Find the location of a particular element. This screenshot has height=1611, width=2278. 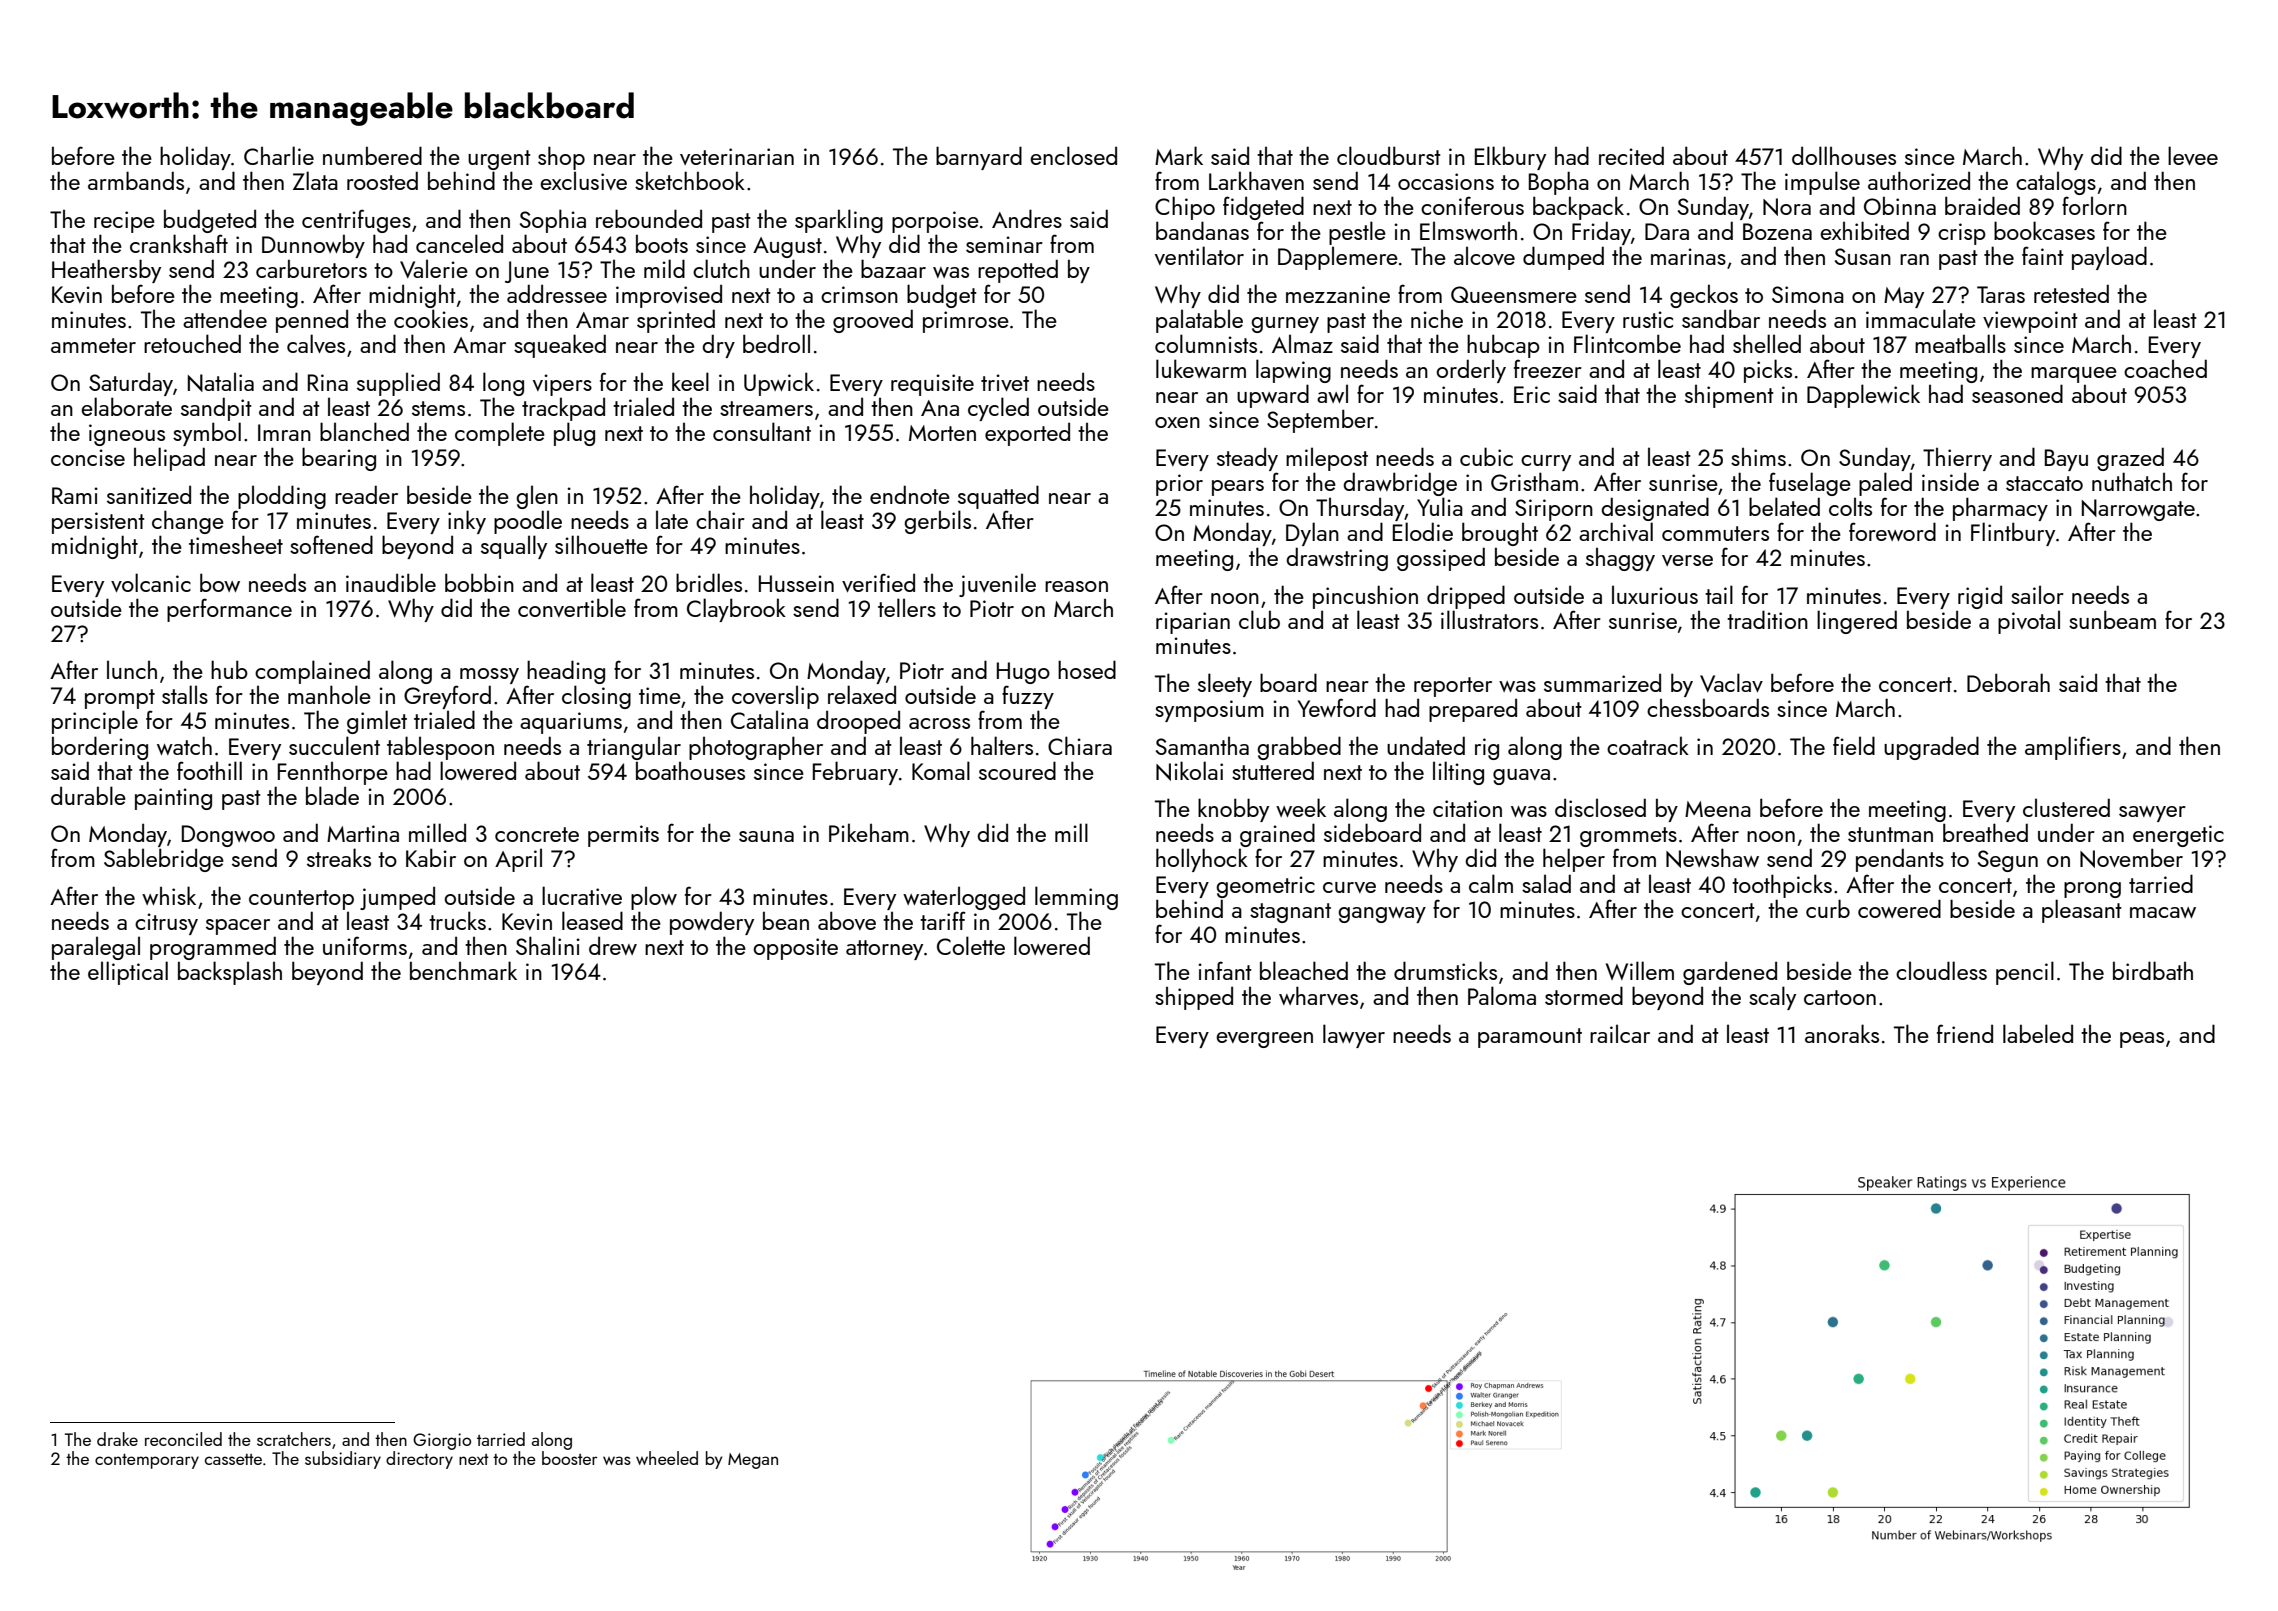

backsplash is located at coordinates (230, 973).
